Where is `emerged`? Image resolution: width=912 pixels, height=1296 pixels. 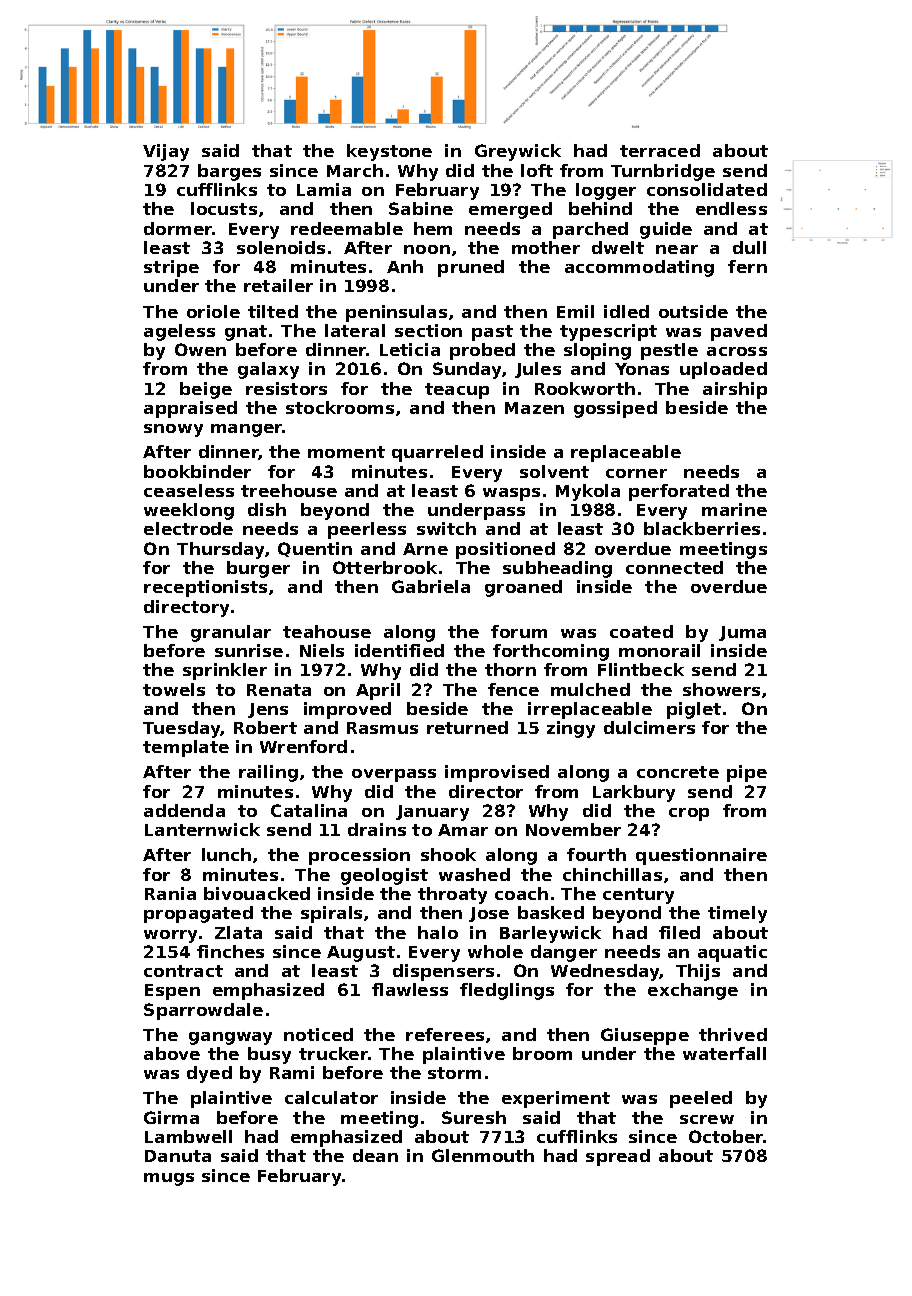
emerged is located at coordinates (510, 210).
